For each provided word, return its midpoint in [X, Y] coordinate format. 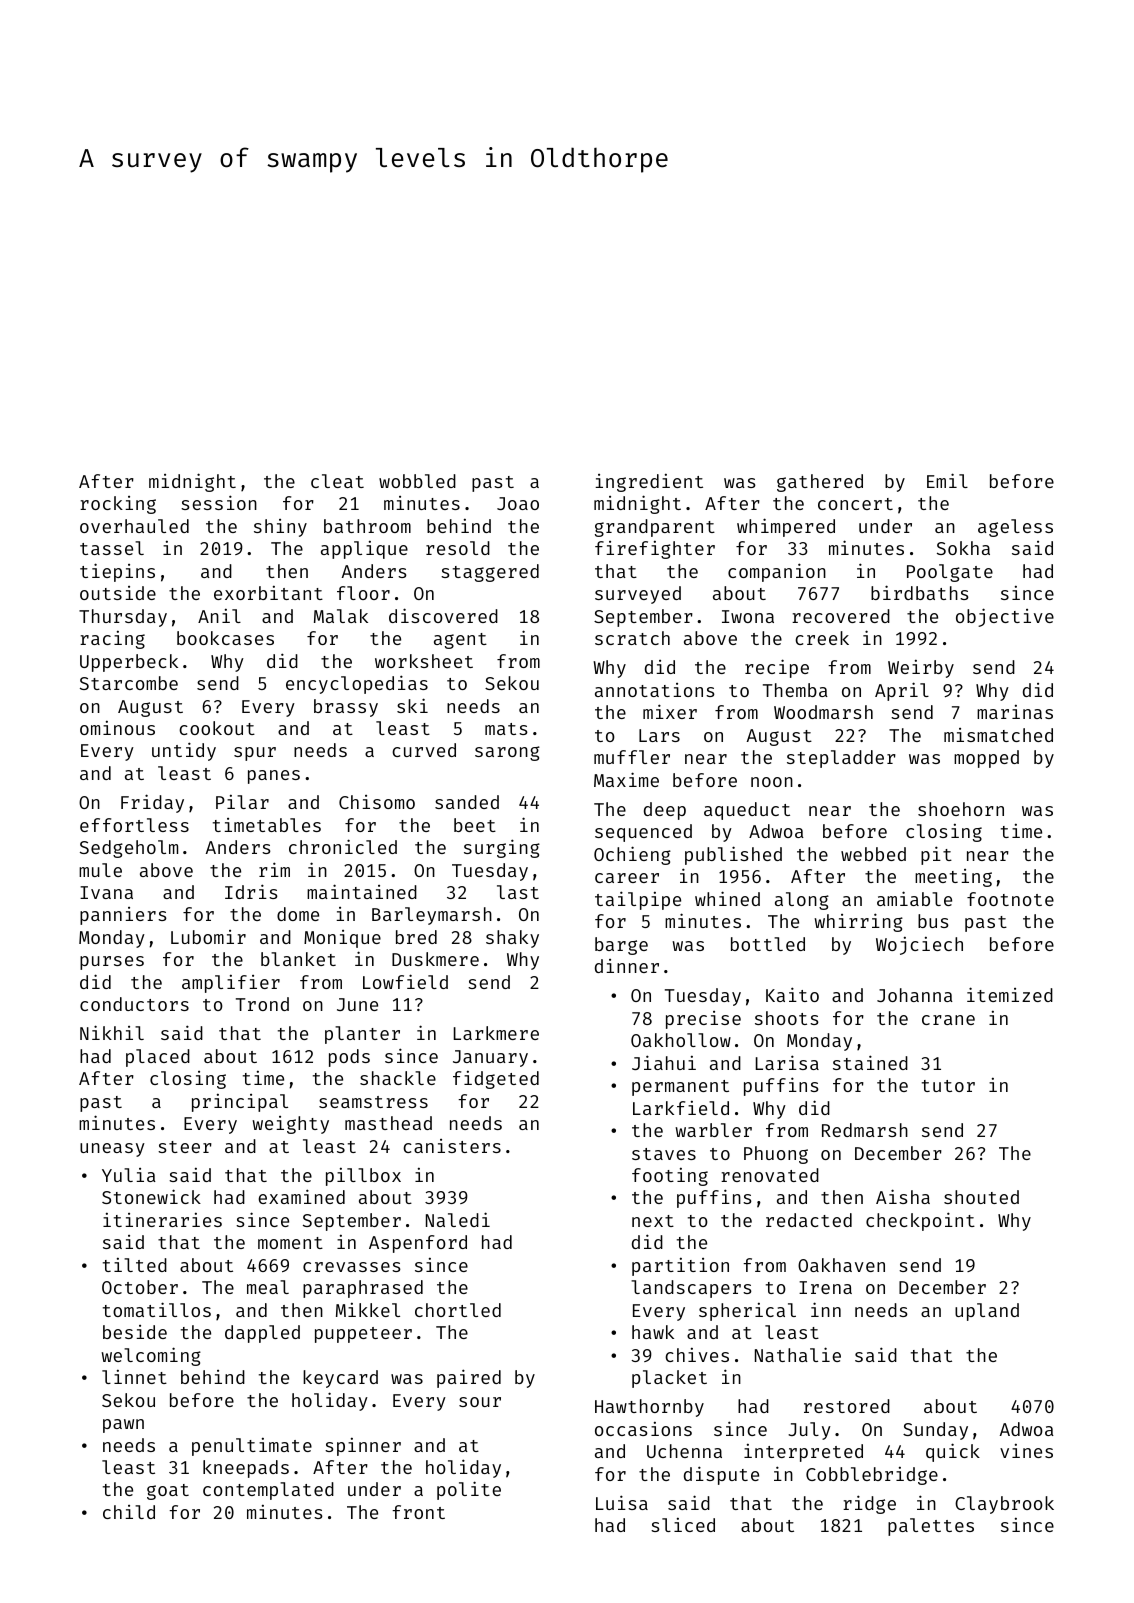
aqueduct [747, 811]
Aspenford [418, 1244]
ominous [117, 728]
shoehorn [961, 809]
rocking [118, 505]
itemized [1010, 994]
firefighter [655, 550]
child [129, 1512]
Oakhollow [681, 1040]
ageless [1015, 528]
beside [135, 1332]
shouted [981, 1197]
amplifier [231, 984]
